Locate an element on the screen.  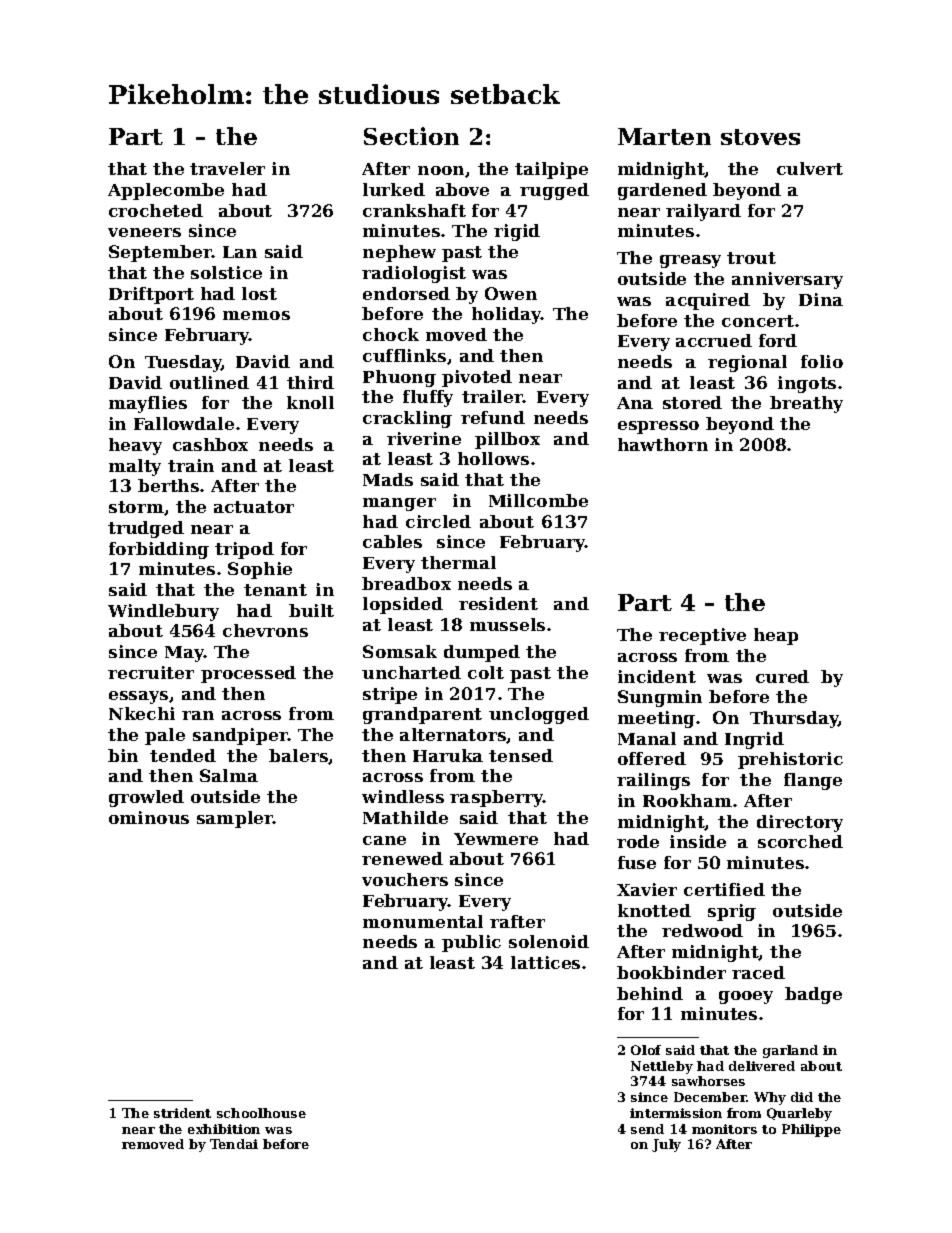
nephew is located at coordinates (399, 253).
